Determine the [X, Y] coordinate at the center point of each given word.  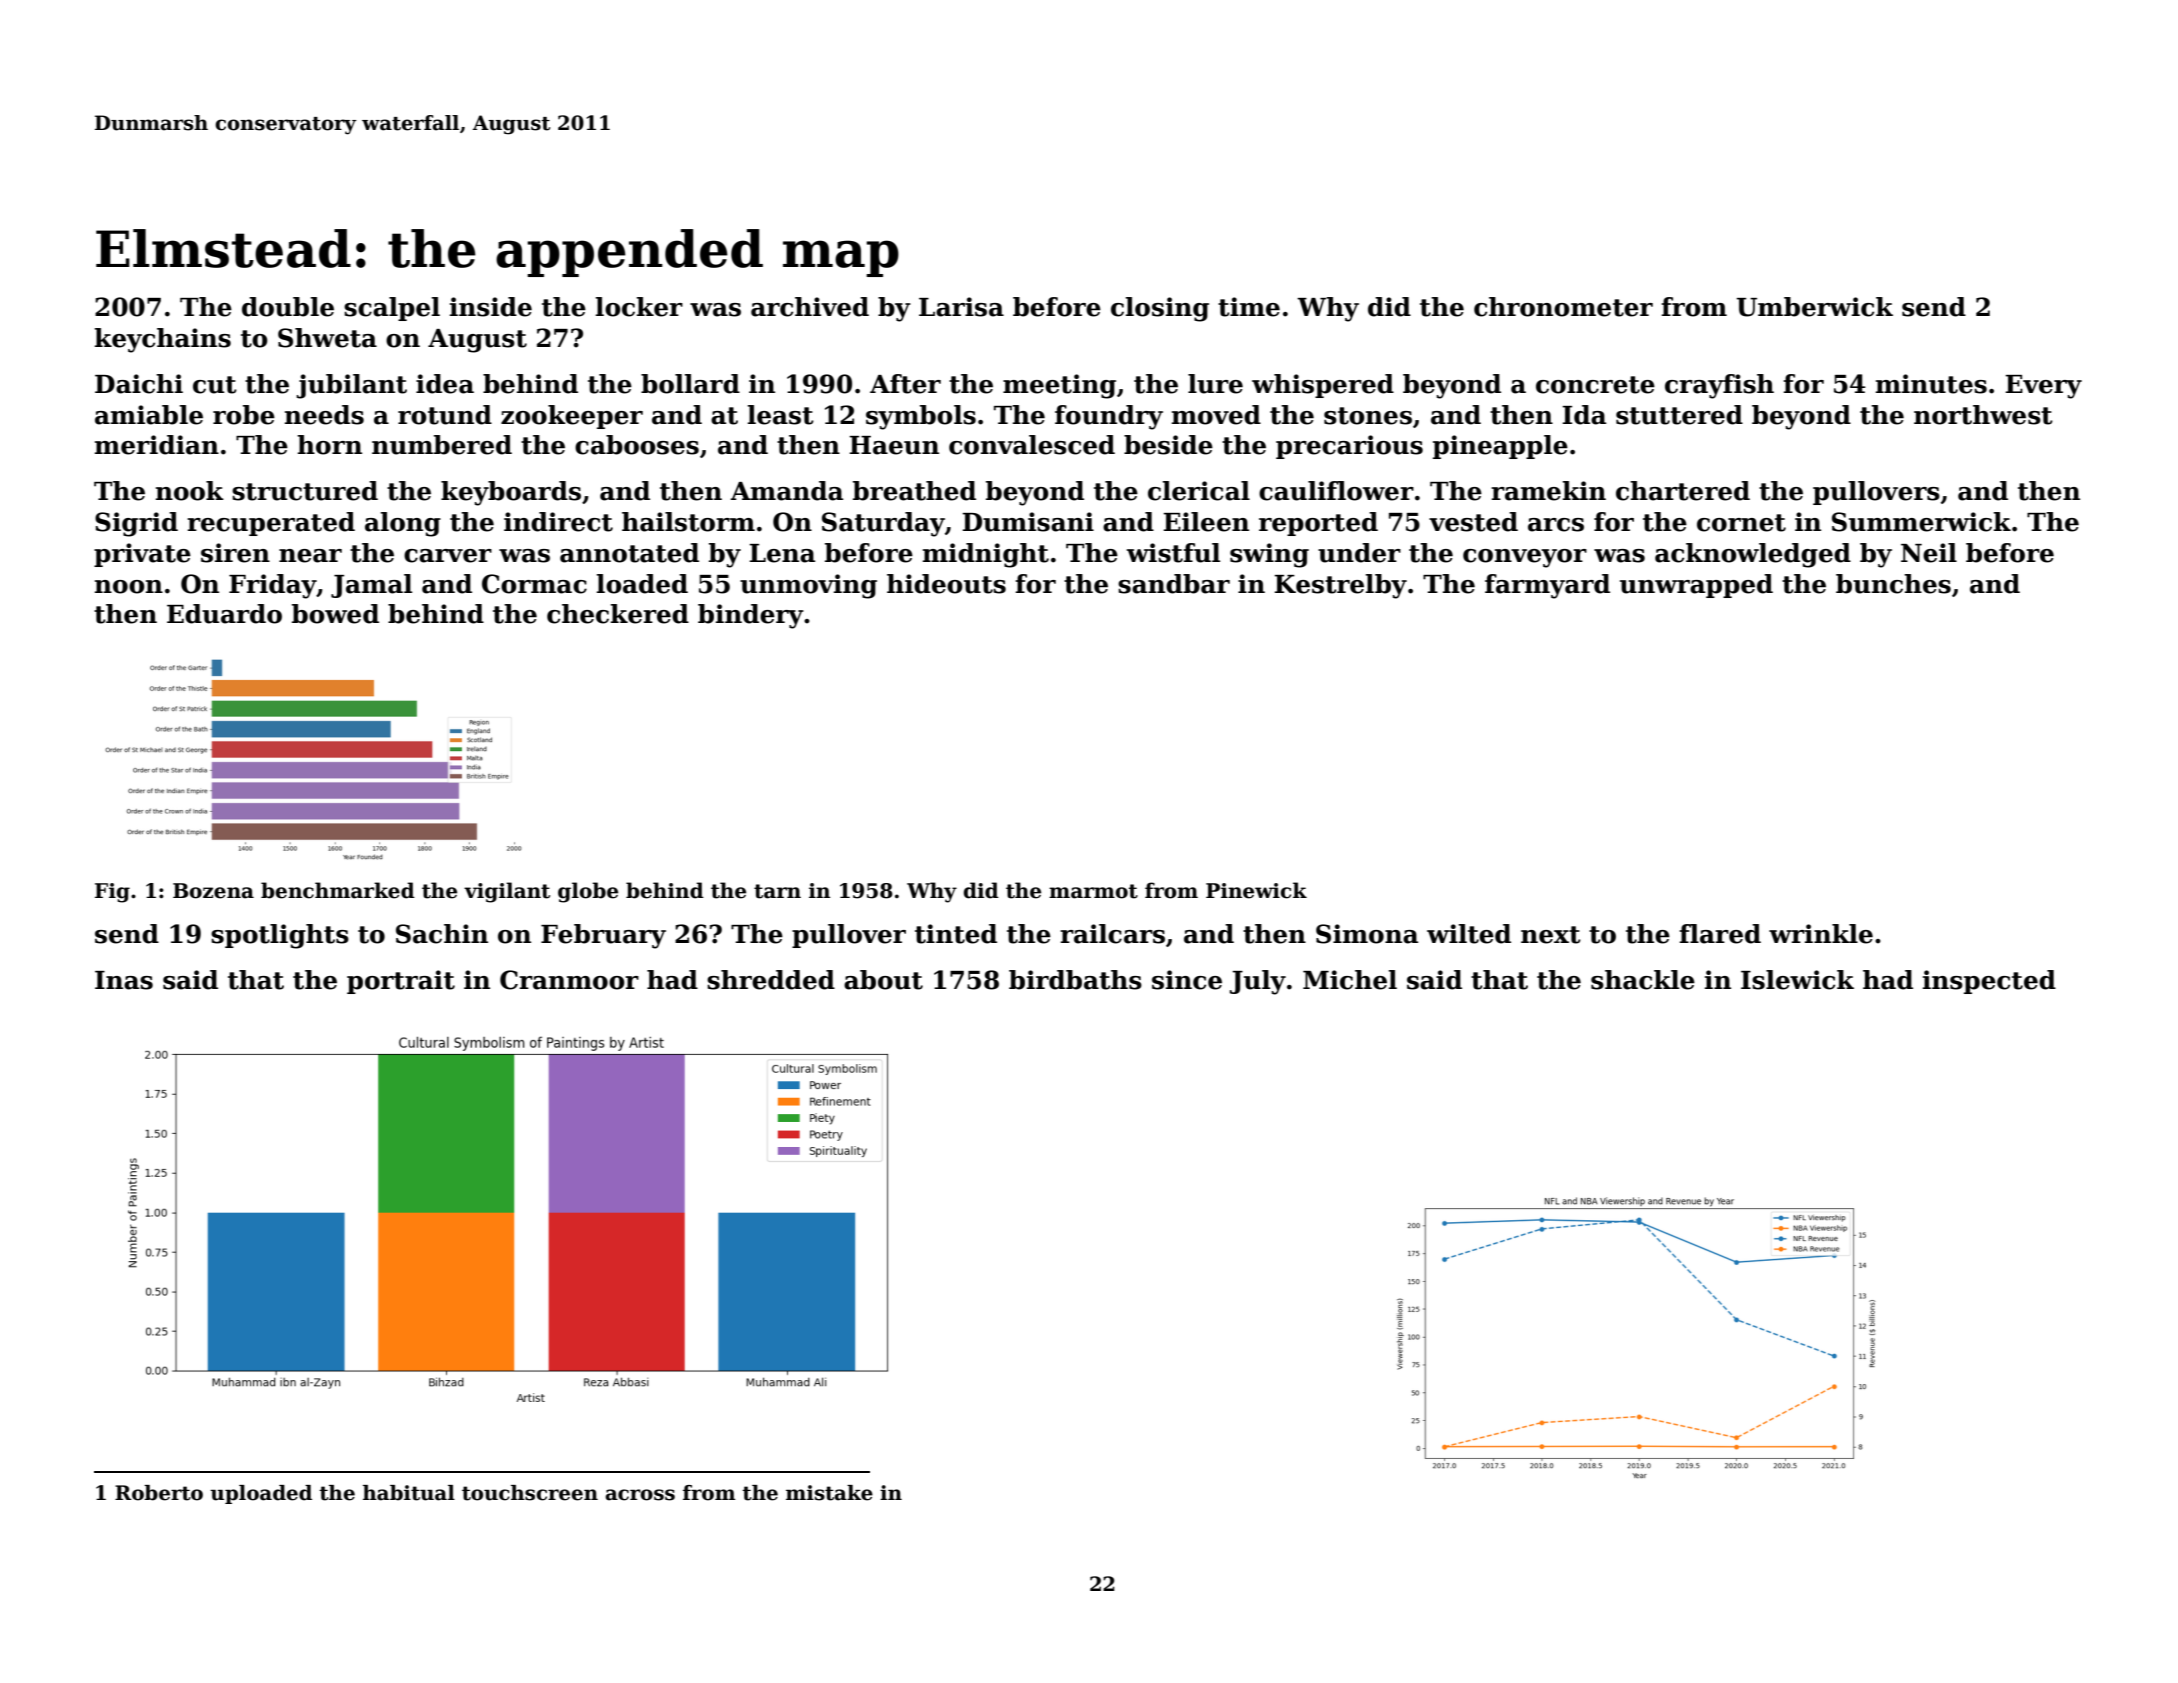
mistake [829, 1493]
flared [1720, 934]
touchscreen [530, 1493]
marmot [1093, 891]
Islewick [1797, 980]
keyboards [511, 493]
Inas [124, 980]
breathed [914, 491]
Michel [1350, 980]
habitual [409, 1493]
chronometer [1563, 307]
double [288, 307]
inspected [1989, 982]
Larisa [961, 307]
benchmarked [338, 890]
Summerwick [1921, 522]
